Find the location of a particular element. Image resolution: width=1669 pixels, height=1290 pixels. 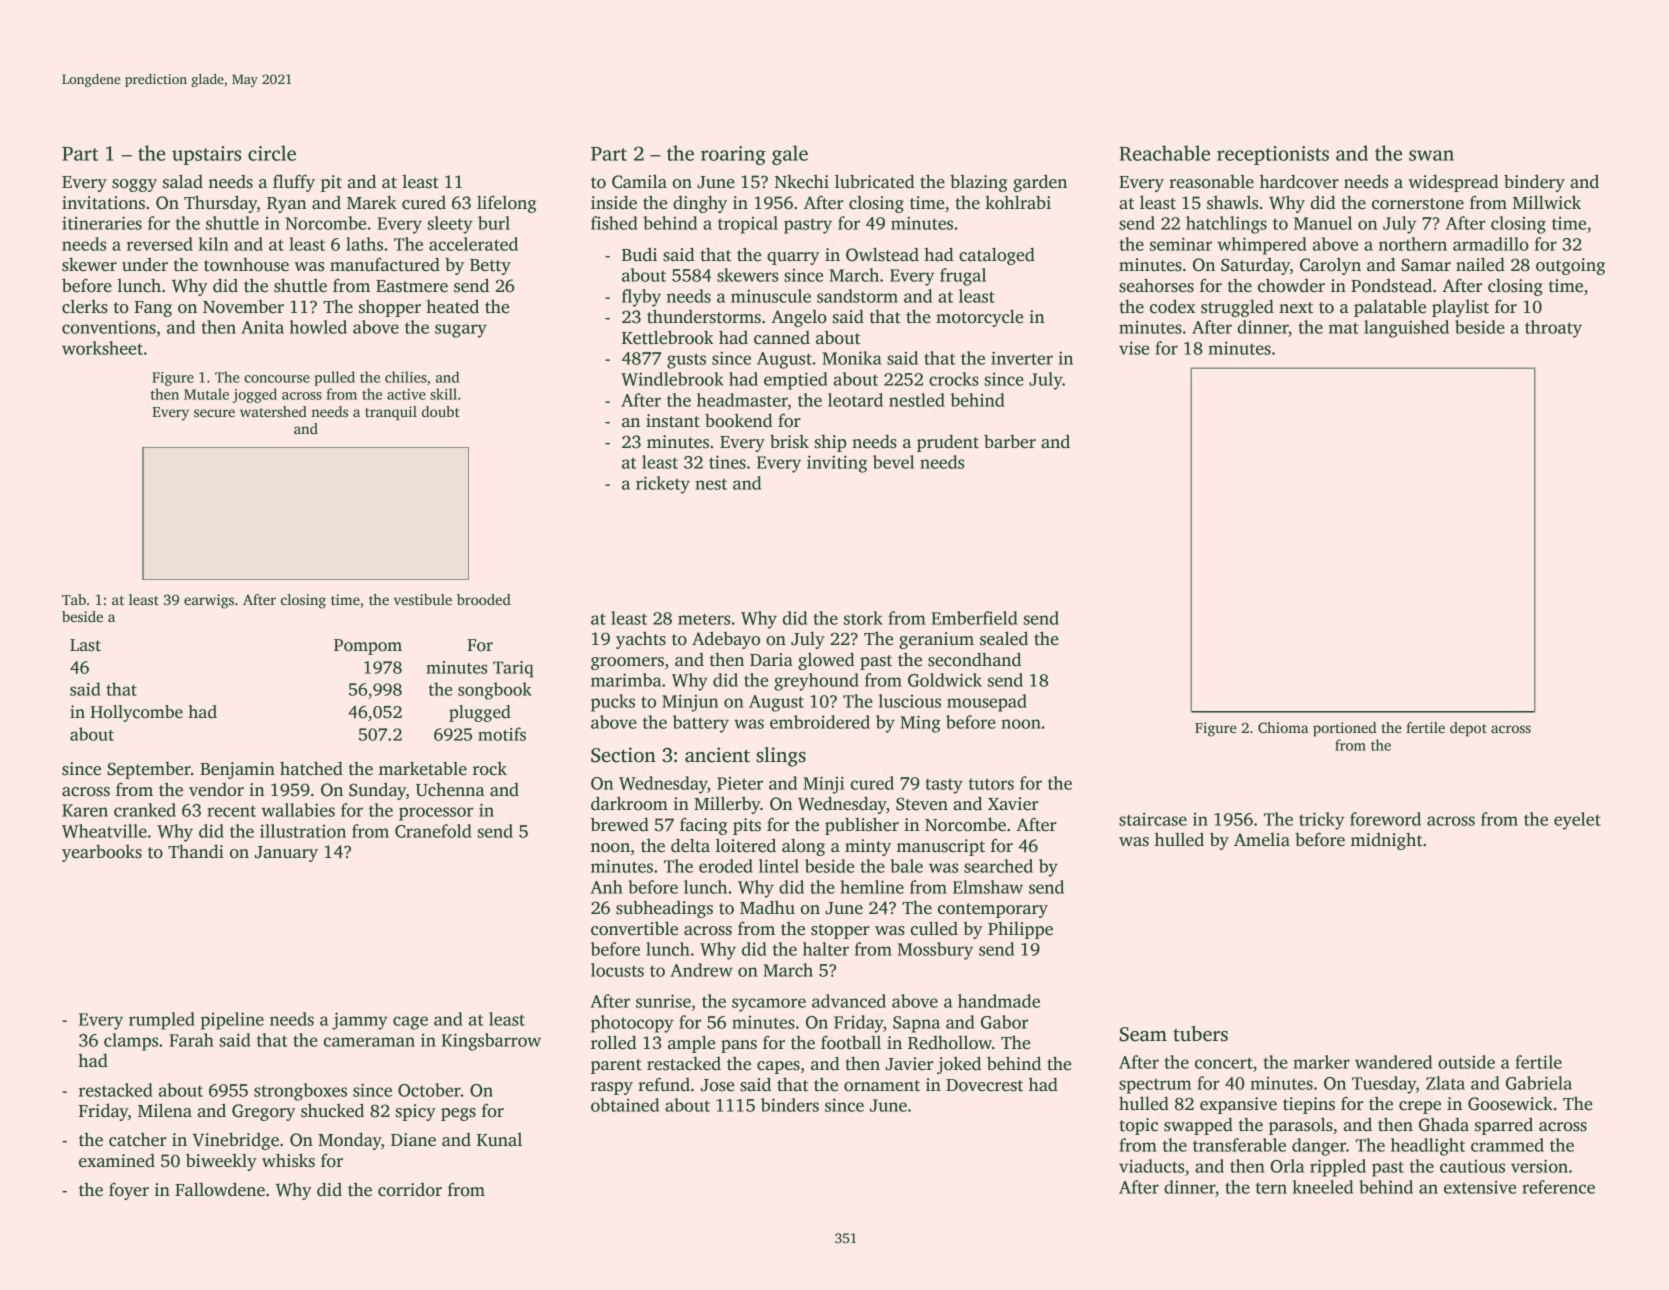

Elmshaw is located at coordinates (988, 887).
